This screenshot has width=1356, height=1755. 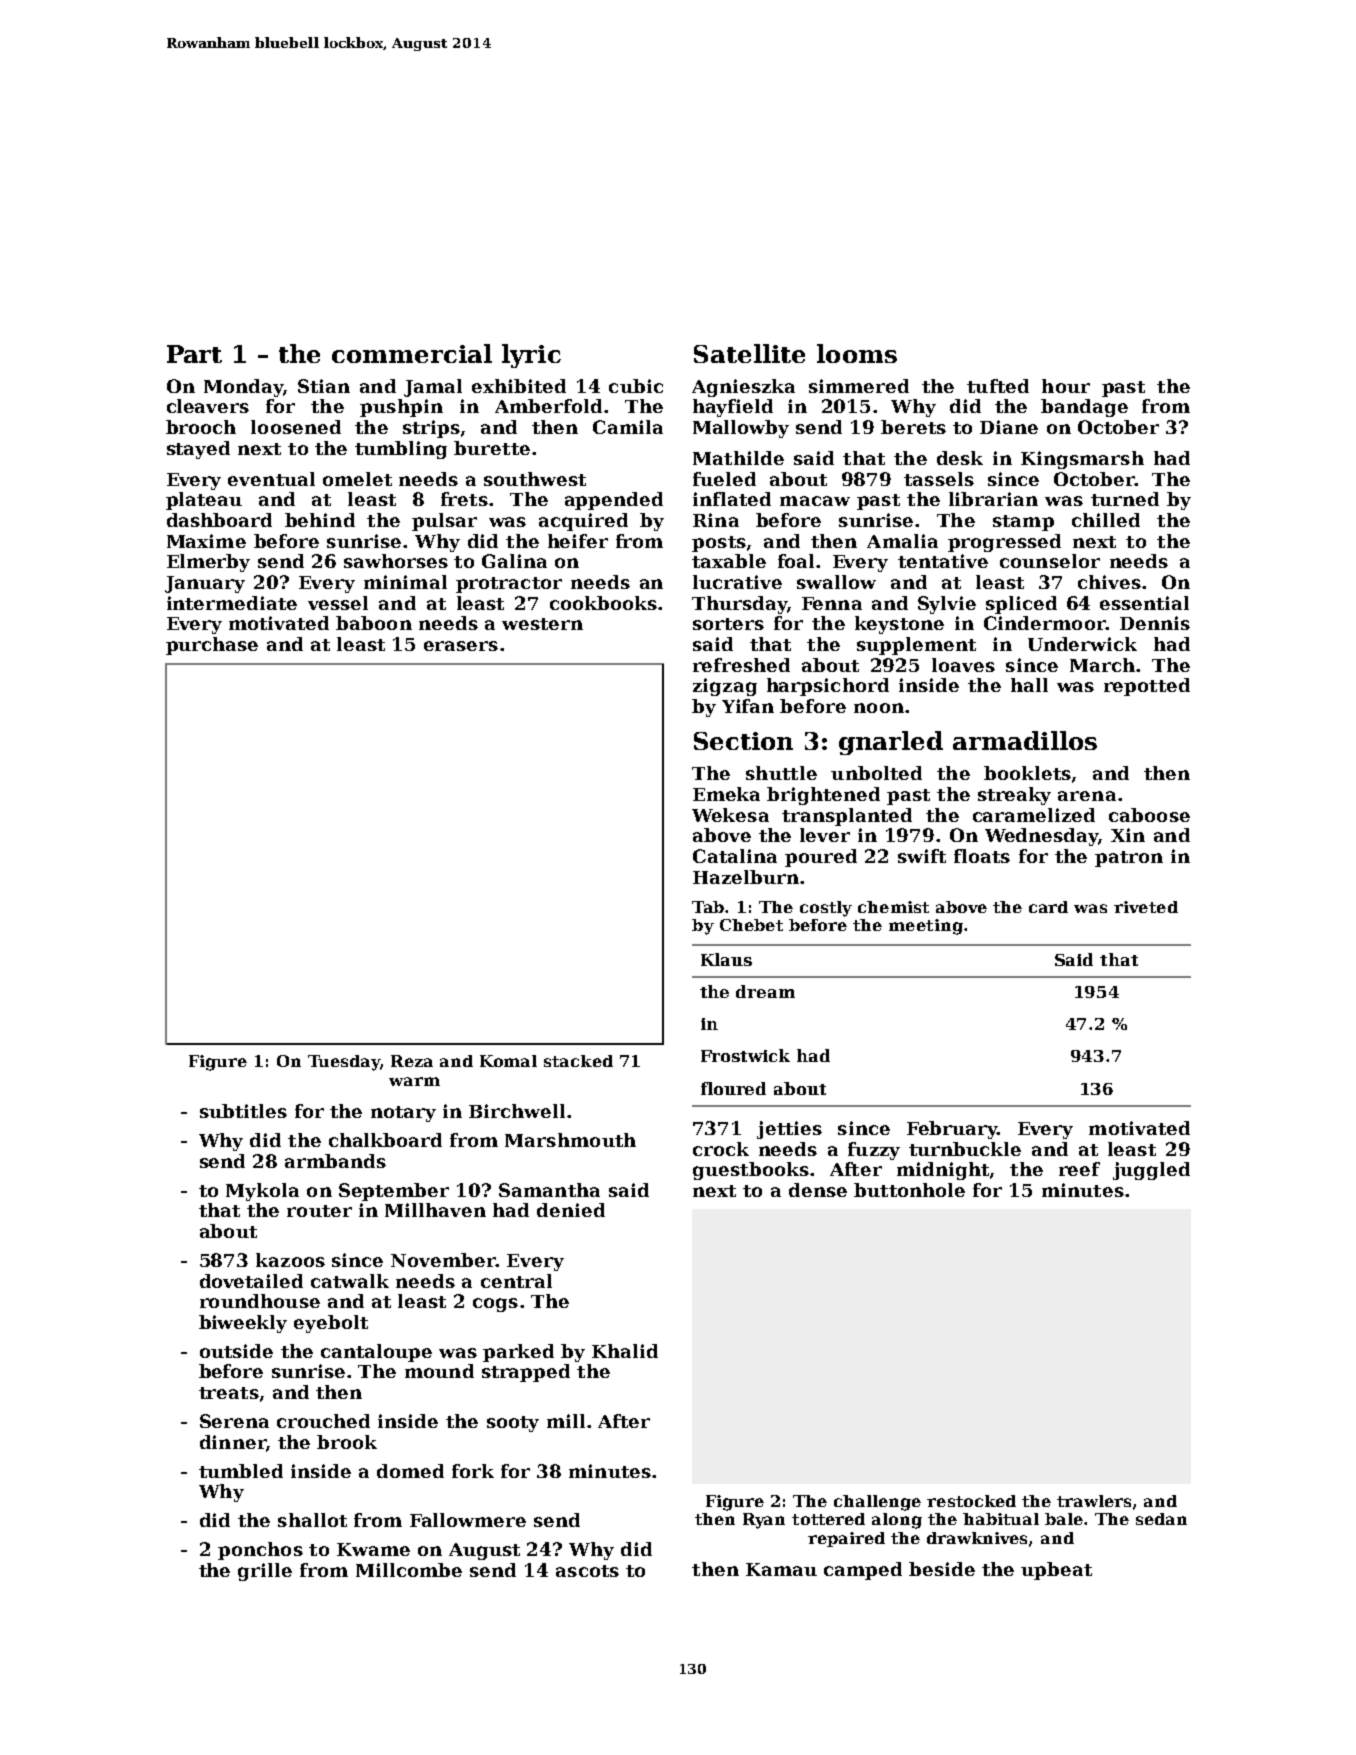 I want to click on Komal, so click(x=508, y=1061).
